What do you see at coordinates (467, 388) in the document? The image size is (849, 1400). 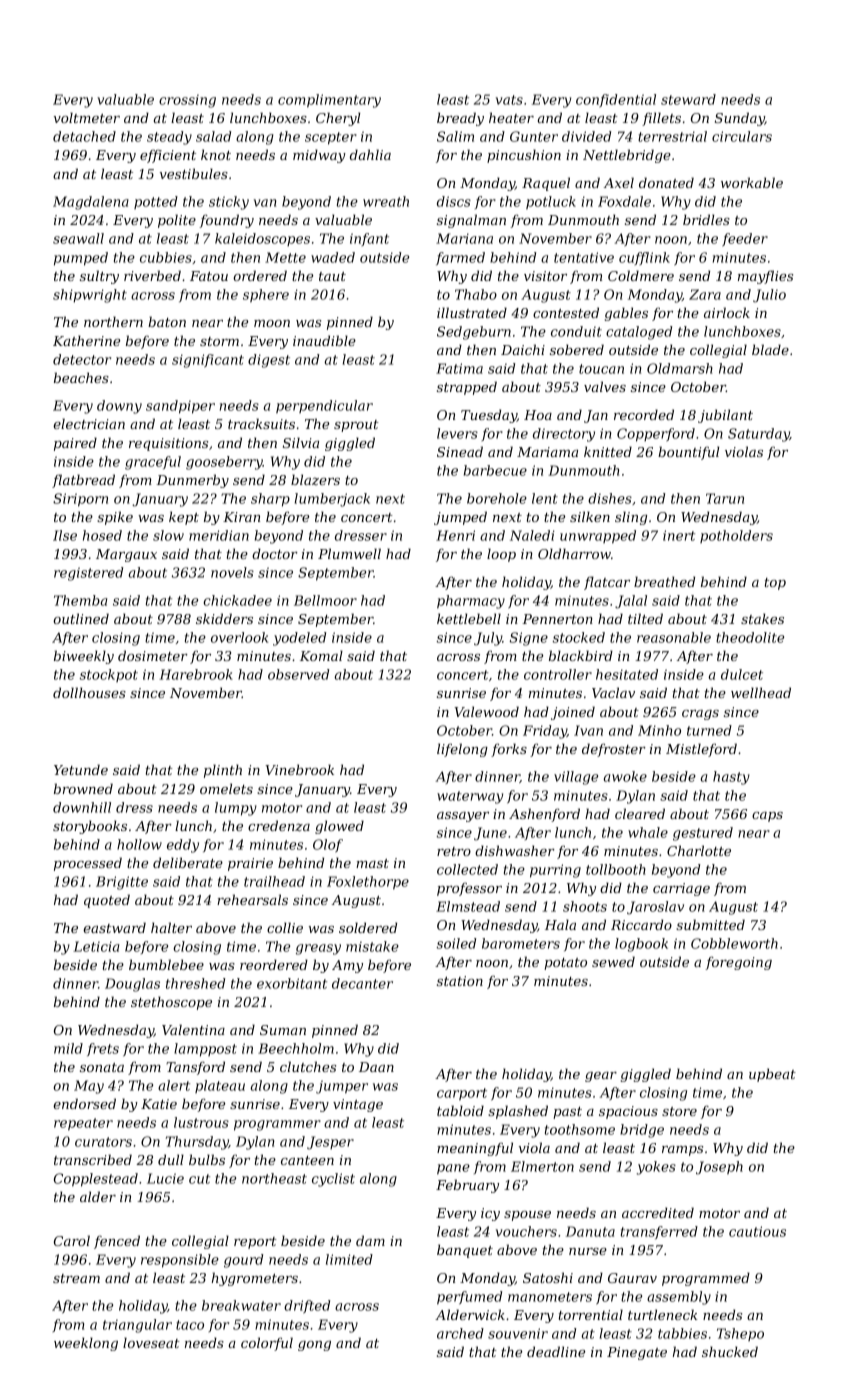 I see `strapped` at bounding box center [467, 388].
